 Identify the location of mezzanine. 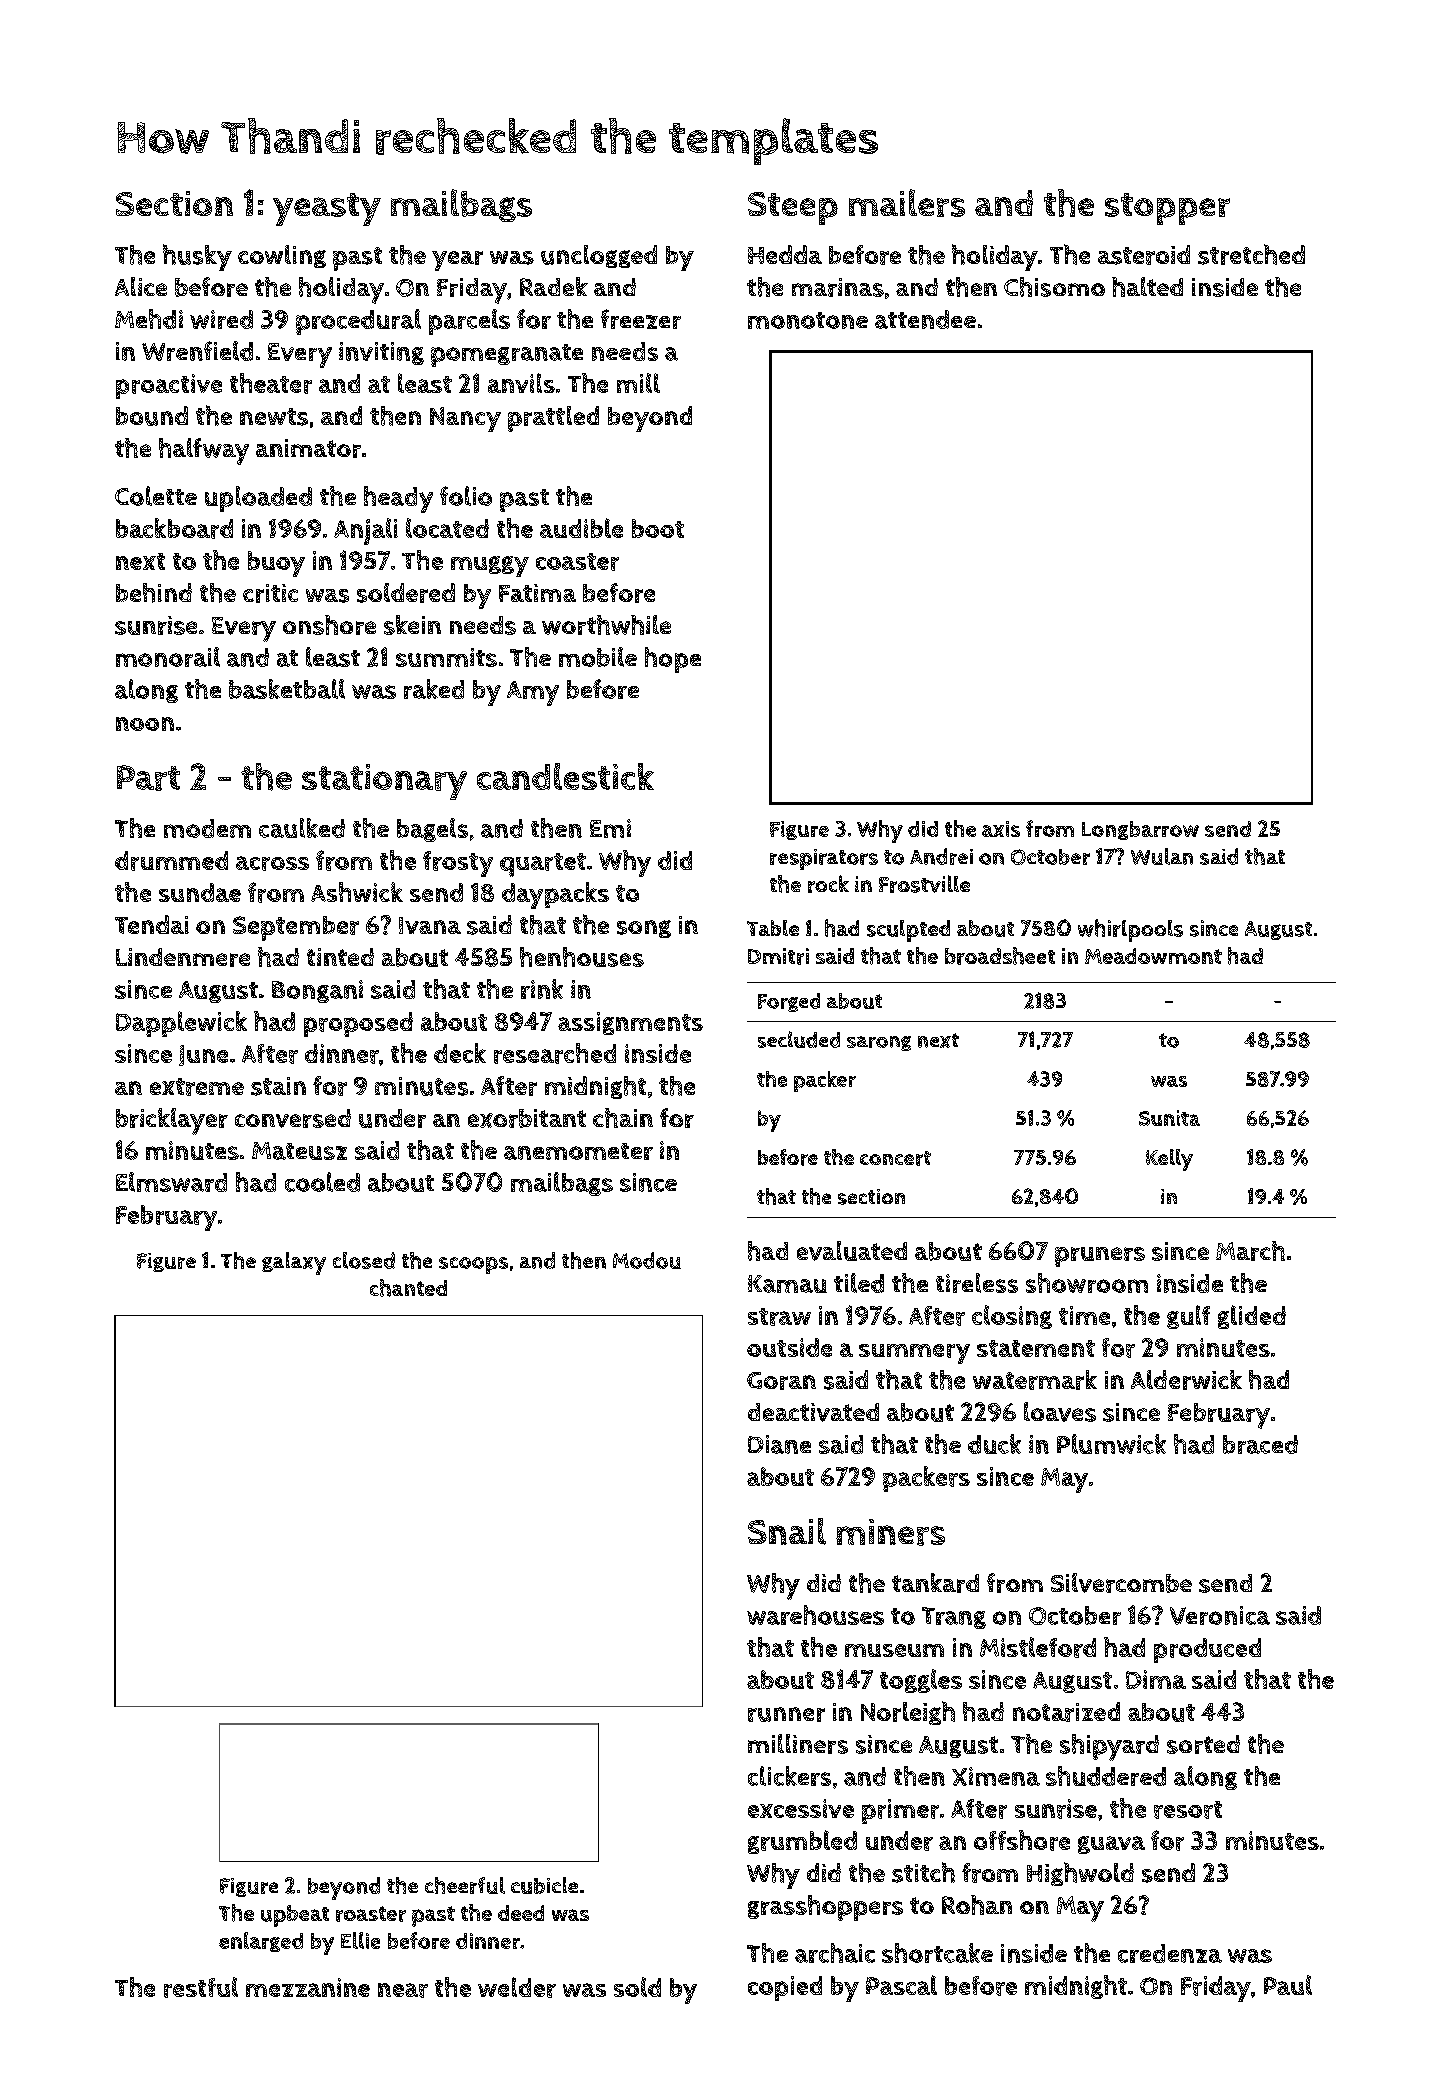
(308, 1987).
